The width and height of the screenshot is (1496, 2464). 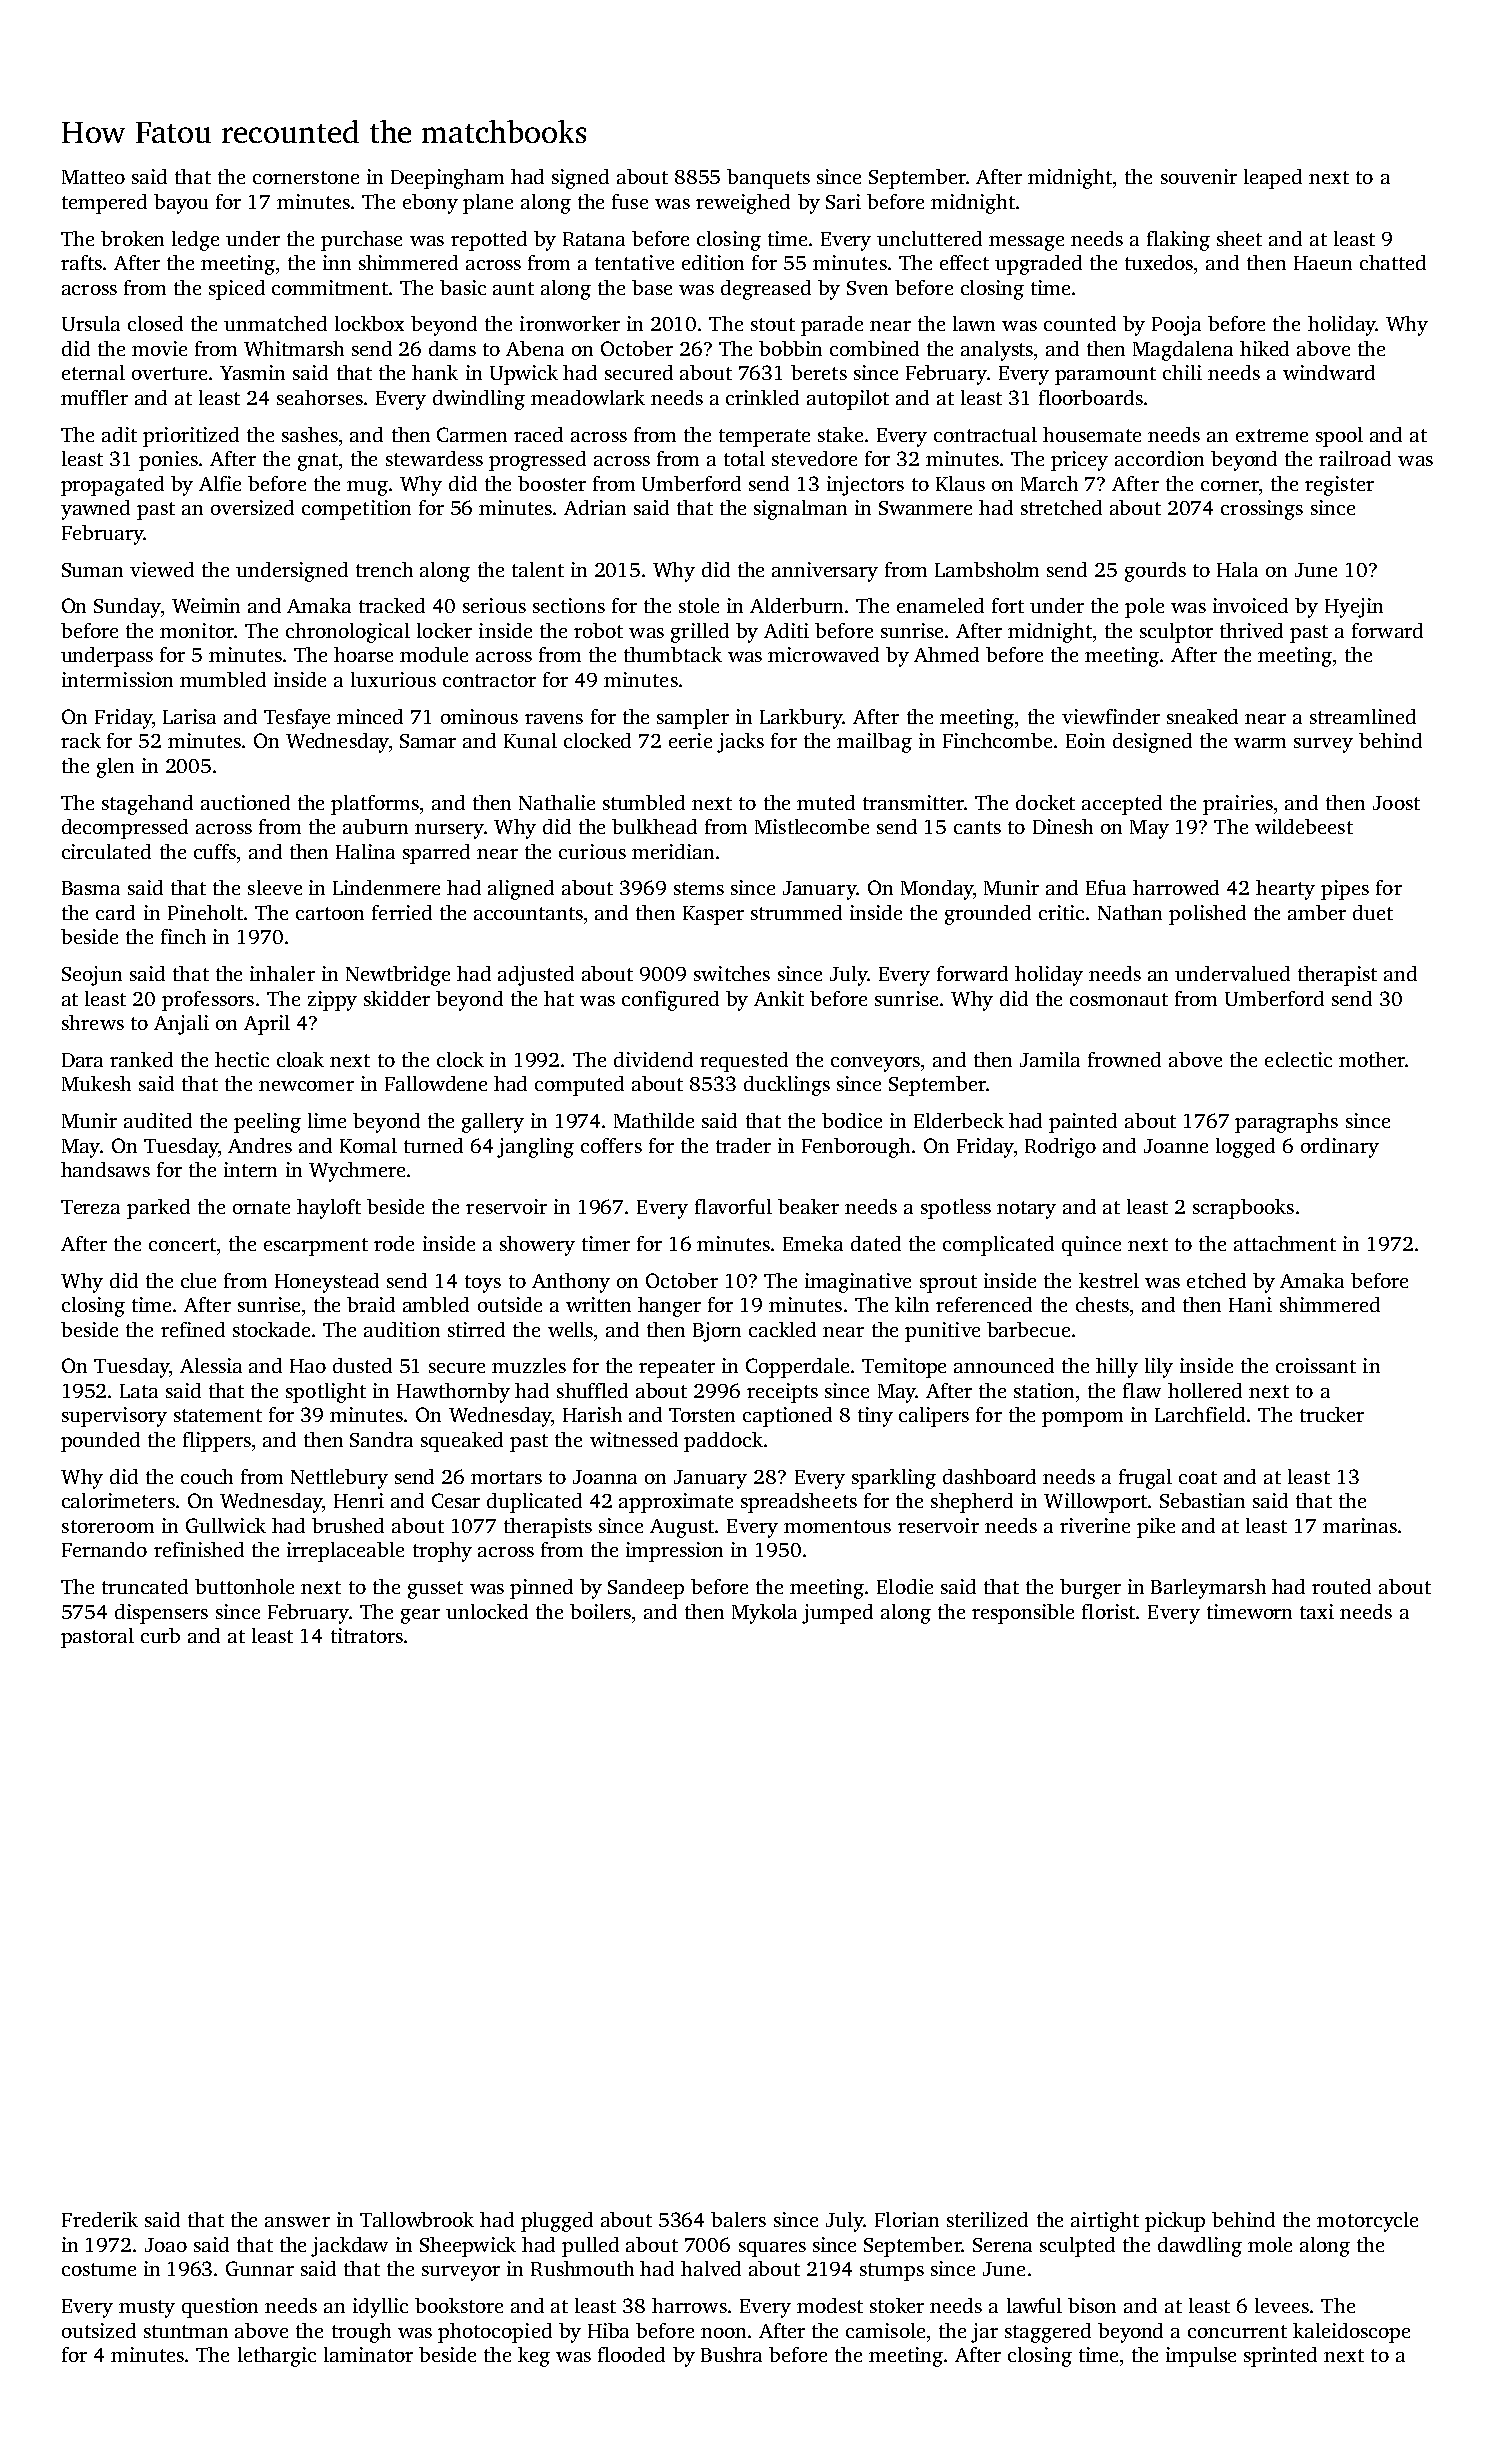 I want to click on Fallowdene, so click(x=436, y=1083).
